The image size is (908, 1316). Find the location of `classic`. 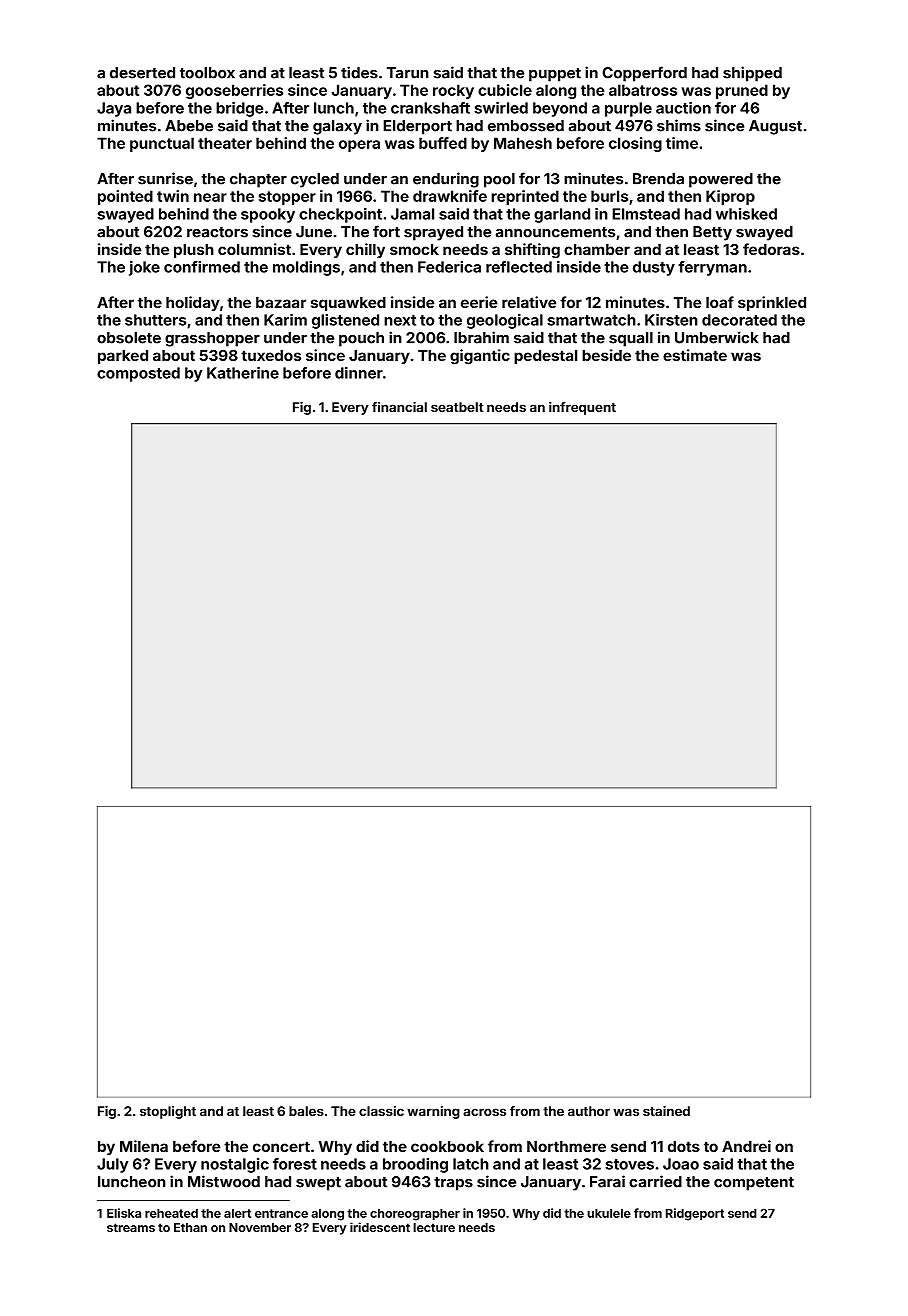

classic is located at coordinates (381, 1111).
